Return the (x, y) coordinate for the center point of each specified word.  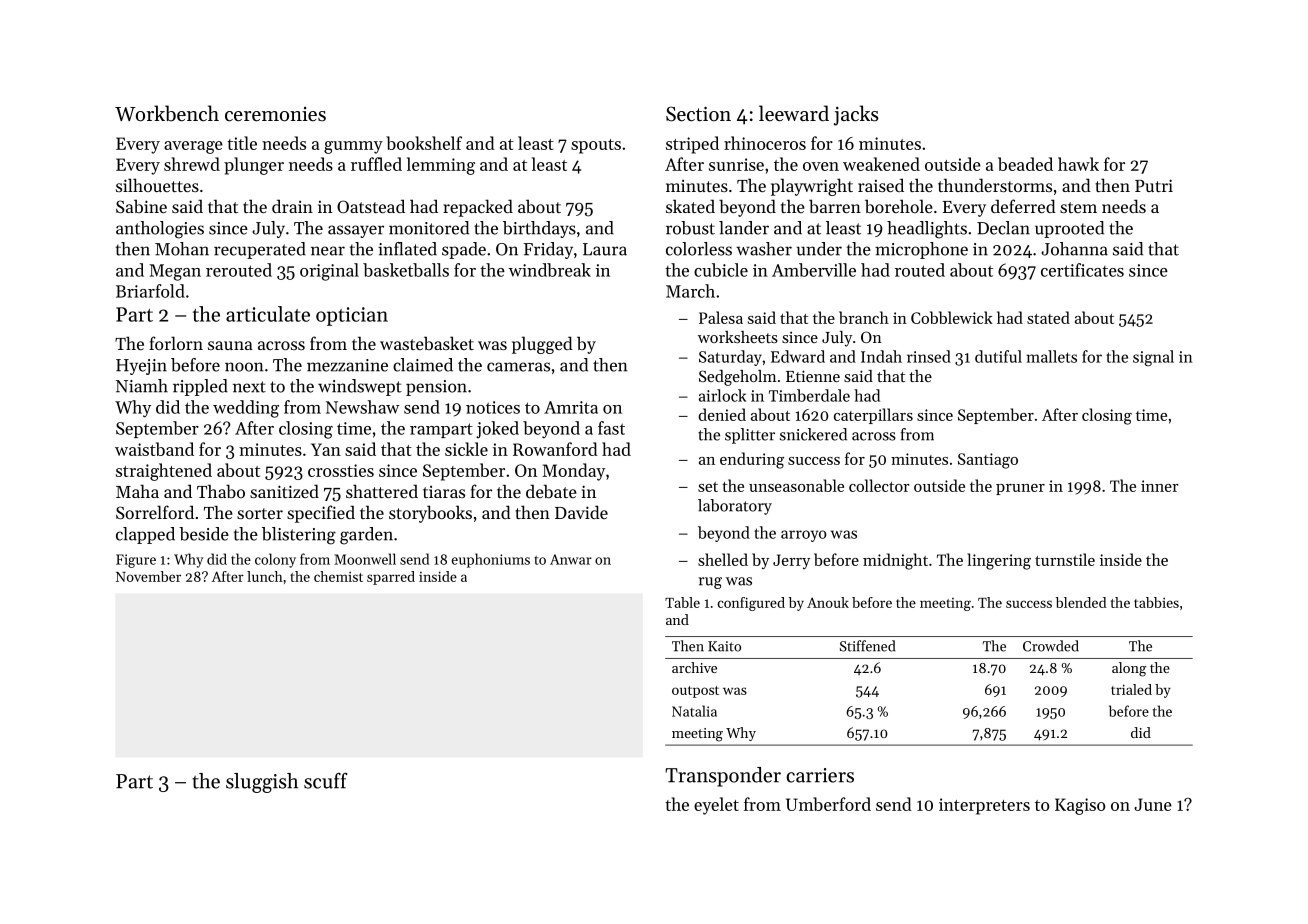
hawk (1078, 164)
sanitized (284, 491)
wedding (246, 409)
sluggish (262, 783)
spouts (596, 146)
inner (1160, 486)
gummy (353, 147)
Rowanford (555, 449)
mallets (1051, 356)
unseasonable (796, 485)
